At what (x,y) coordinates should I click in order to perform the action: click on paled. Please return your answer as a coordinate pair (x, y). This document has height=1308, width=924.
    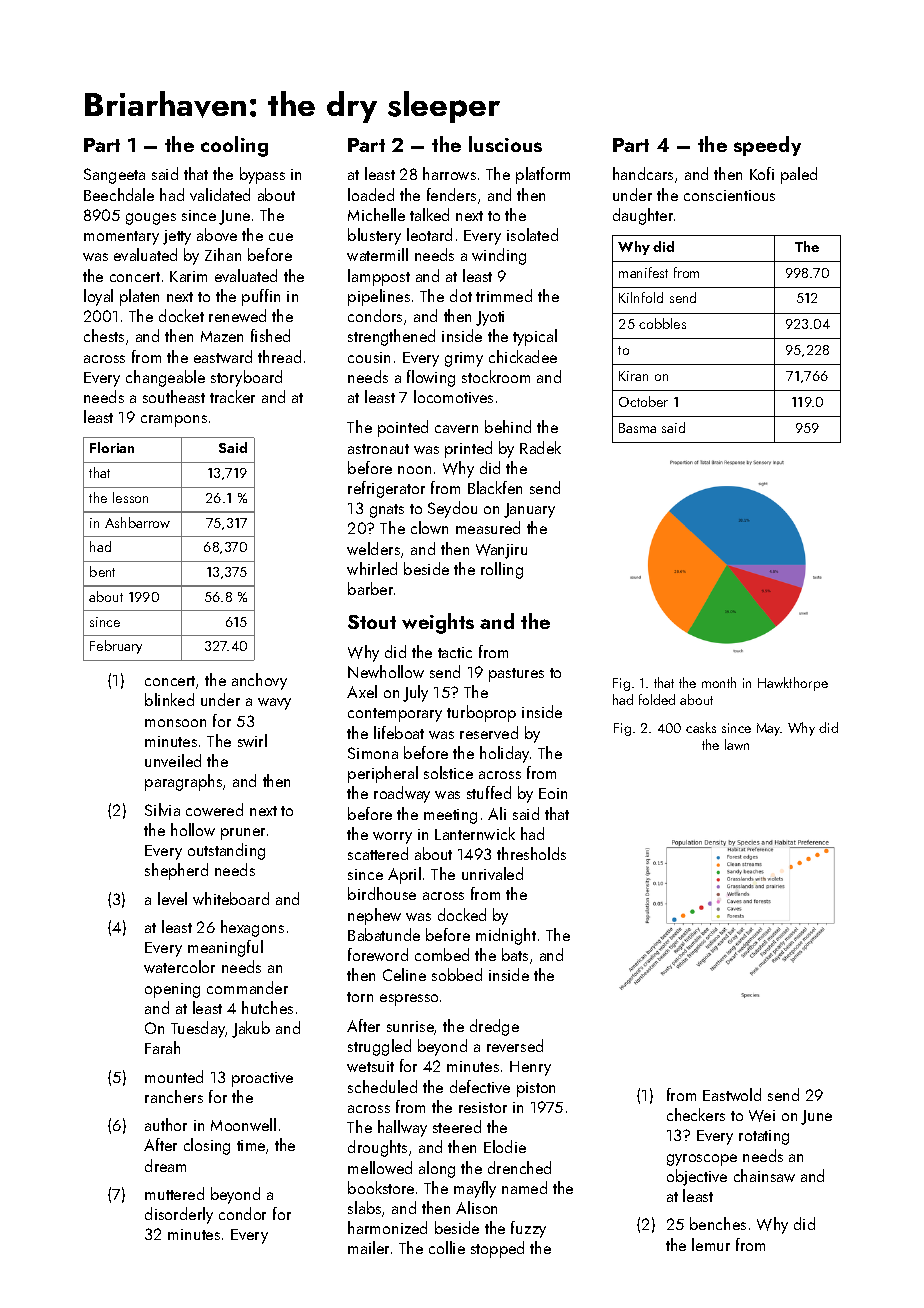
    Looking at the image, I should click on (799, 175).
